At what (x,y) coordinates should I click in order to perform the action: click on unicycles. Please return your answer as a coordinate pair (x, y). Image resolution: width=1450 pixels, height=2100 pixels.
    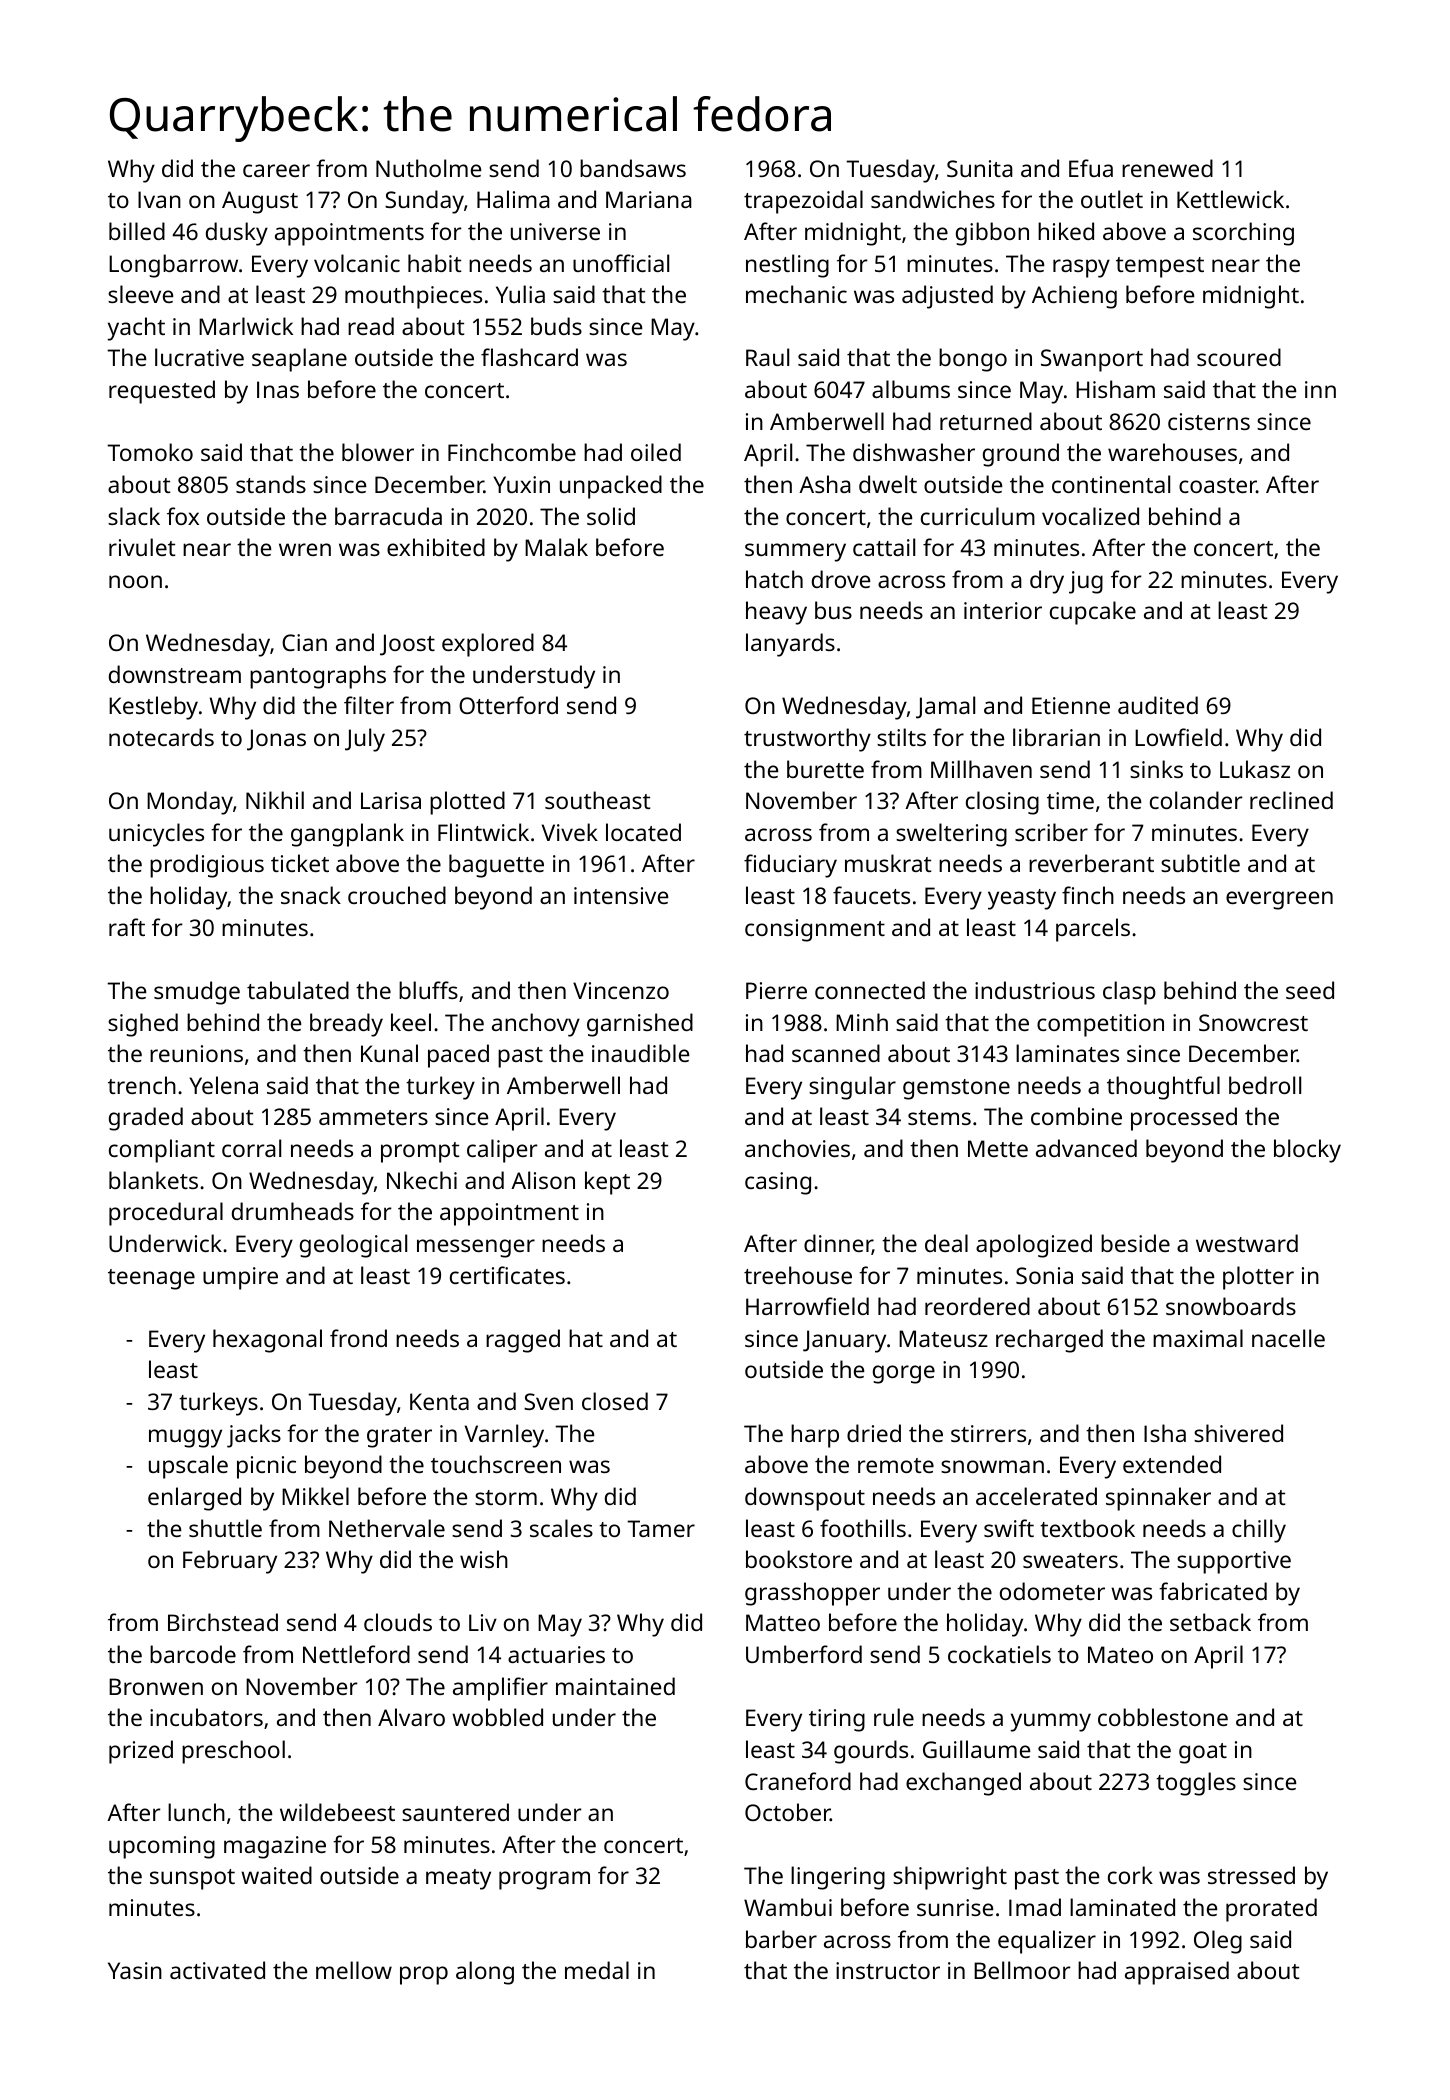
    Looking at the image, I should click on (156, 835).
